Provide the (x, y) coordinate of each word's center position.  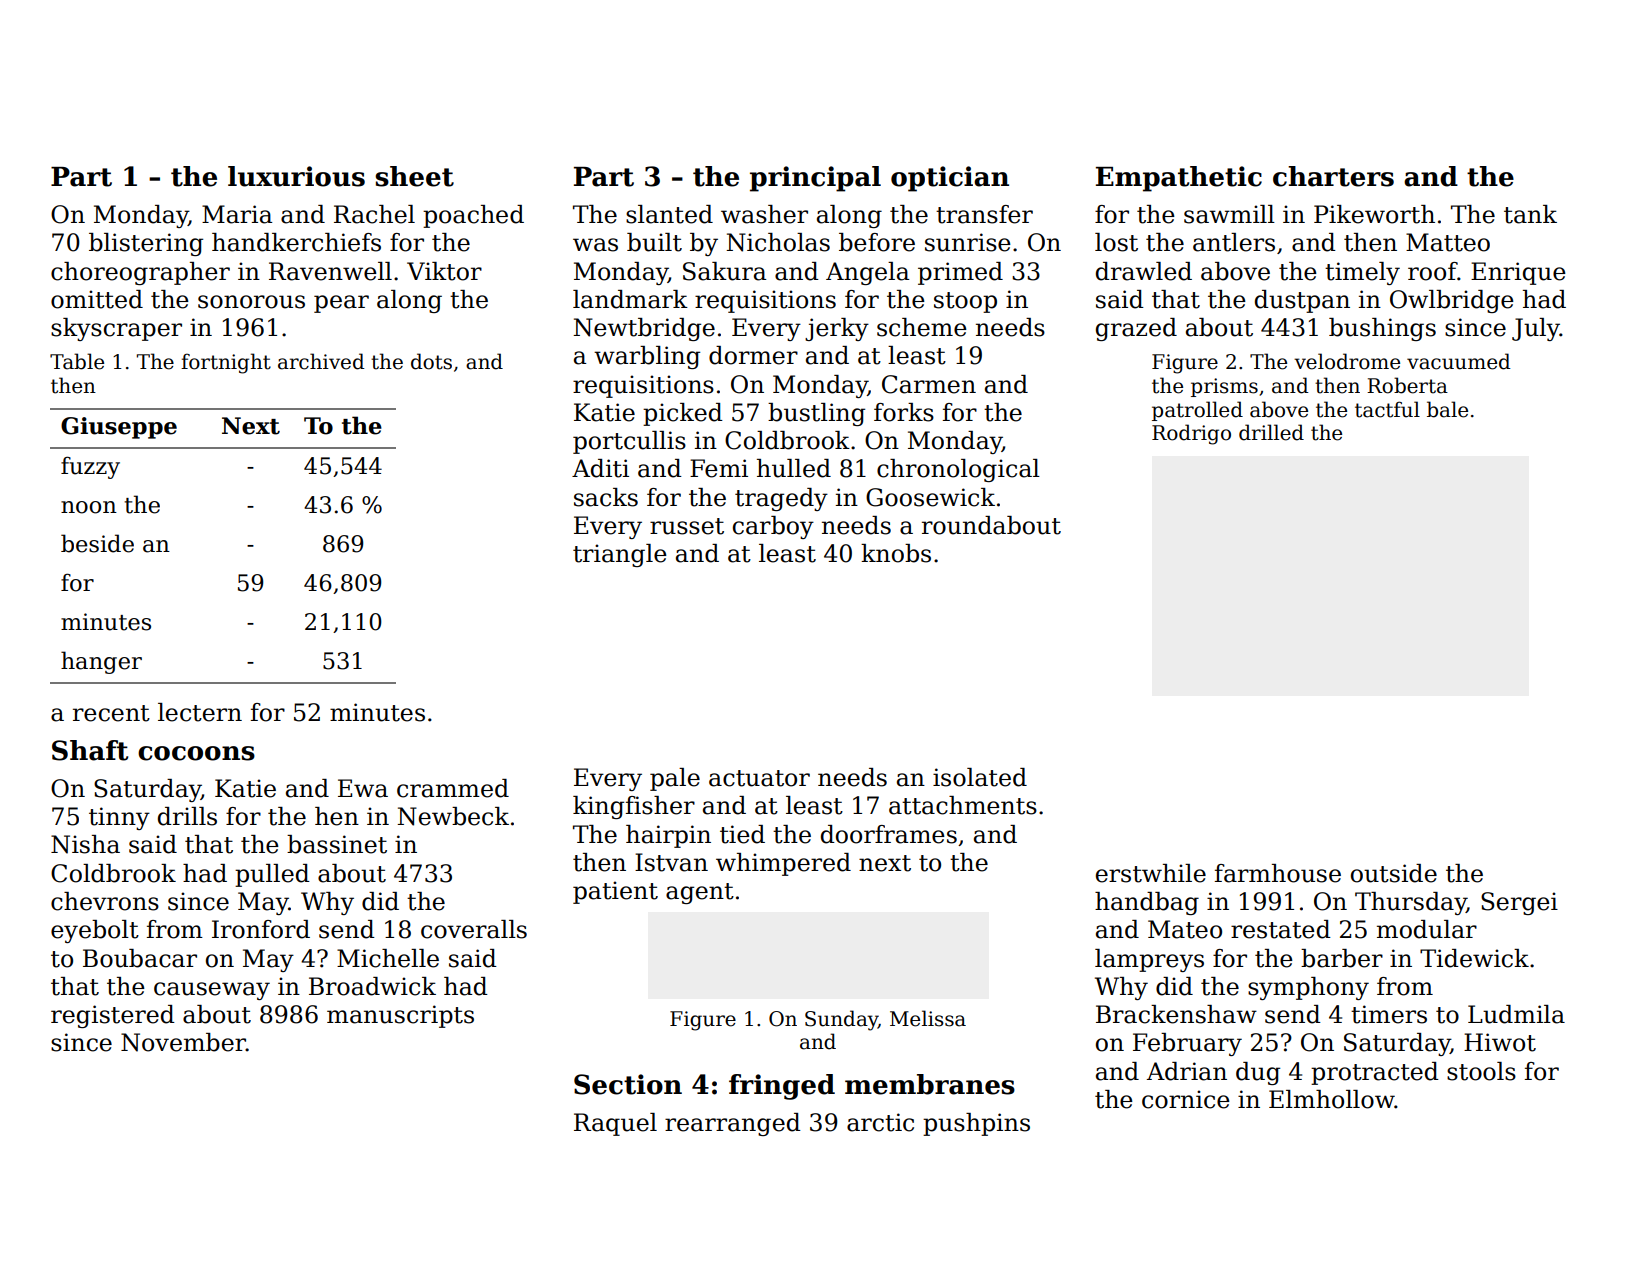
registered (113, 1016)
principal (815, 179)
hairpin (668, 836)
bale (1447, 409)
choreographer (140, 273)
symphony (1308, 988)
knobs (896, 553)
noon (89, 507)
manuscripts (400, 1016)
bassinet (337, 844)
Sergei (1519, 903)
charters (1333, 176)
